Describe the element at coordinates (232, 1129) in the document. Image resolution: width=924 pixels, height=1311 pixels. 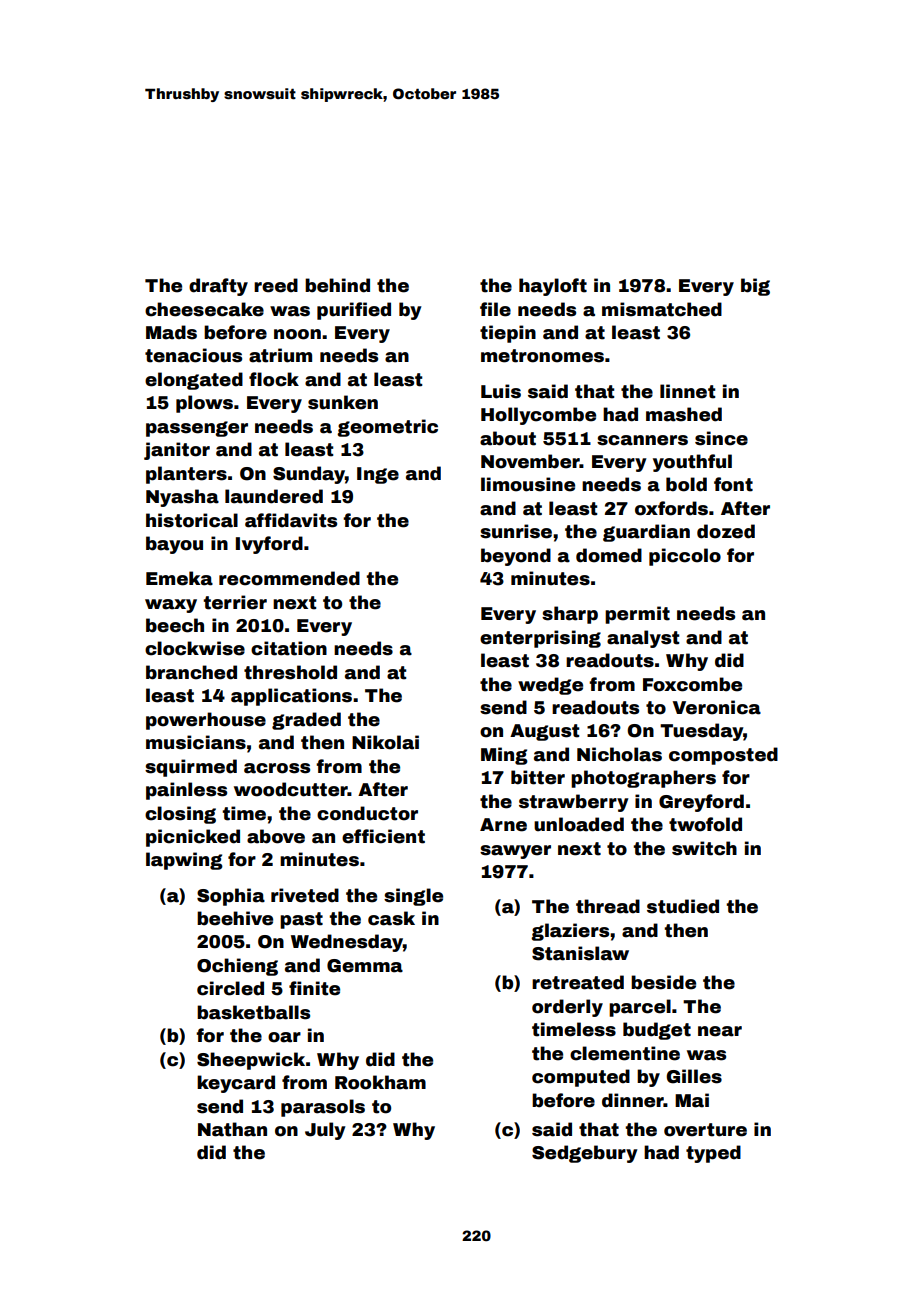
I see `Nathan` at that location.
